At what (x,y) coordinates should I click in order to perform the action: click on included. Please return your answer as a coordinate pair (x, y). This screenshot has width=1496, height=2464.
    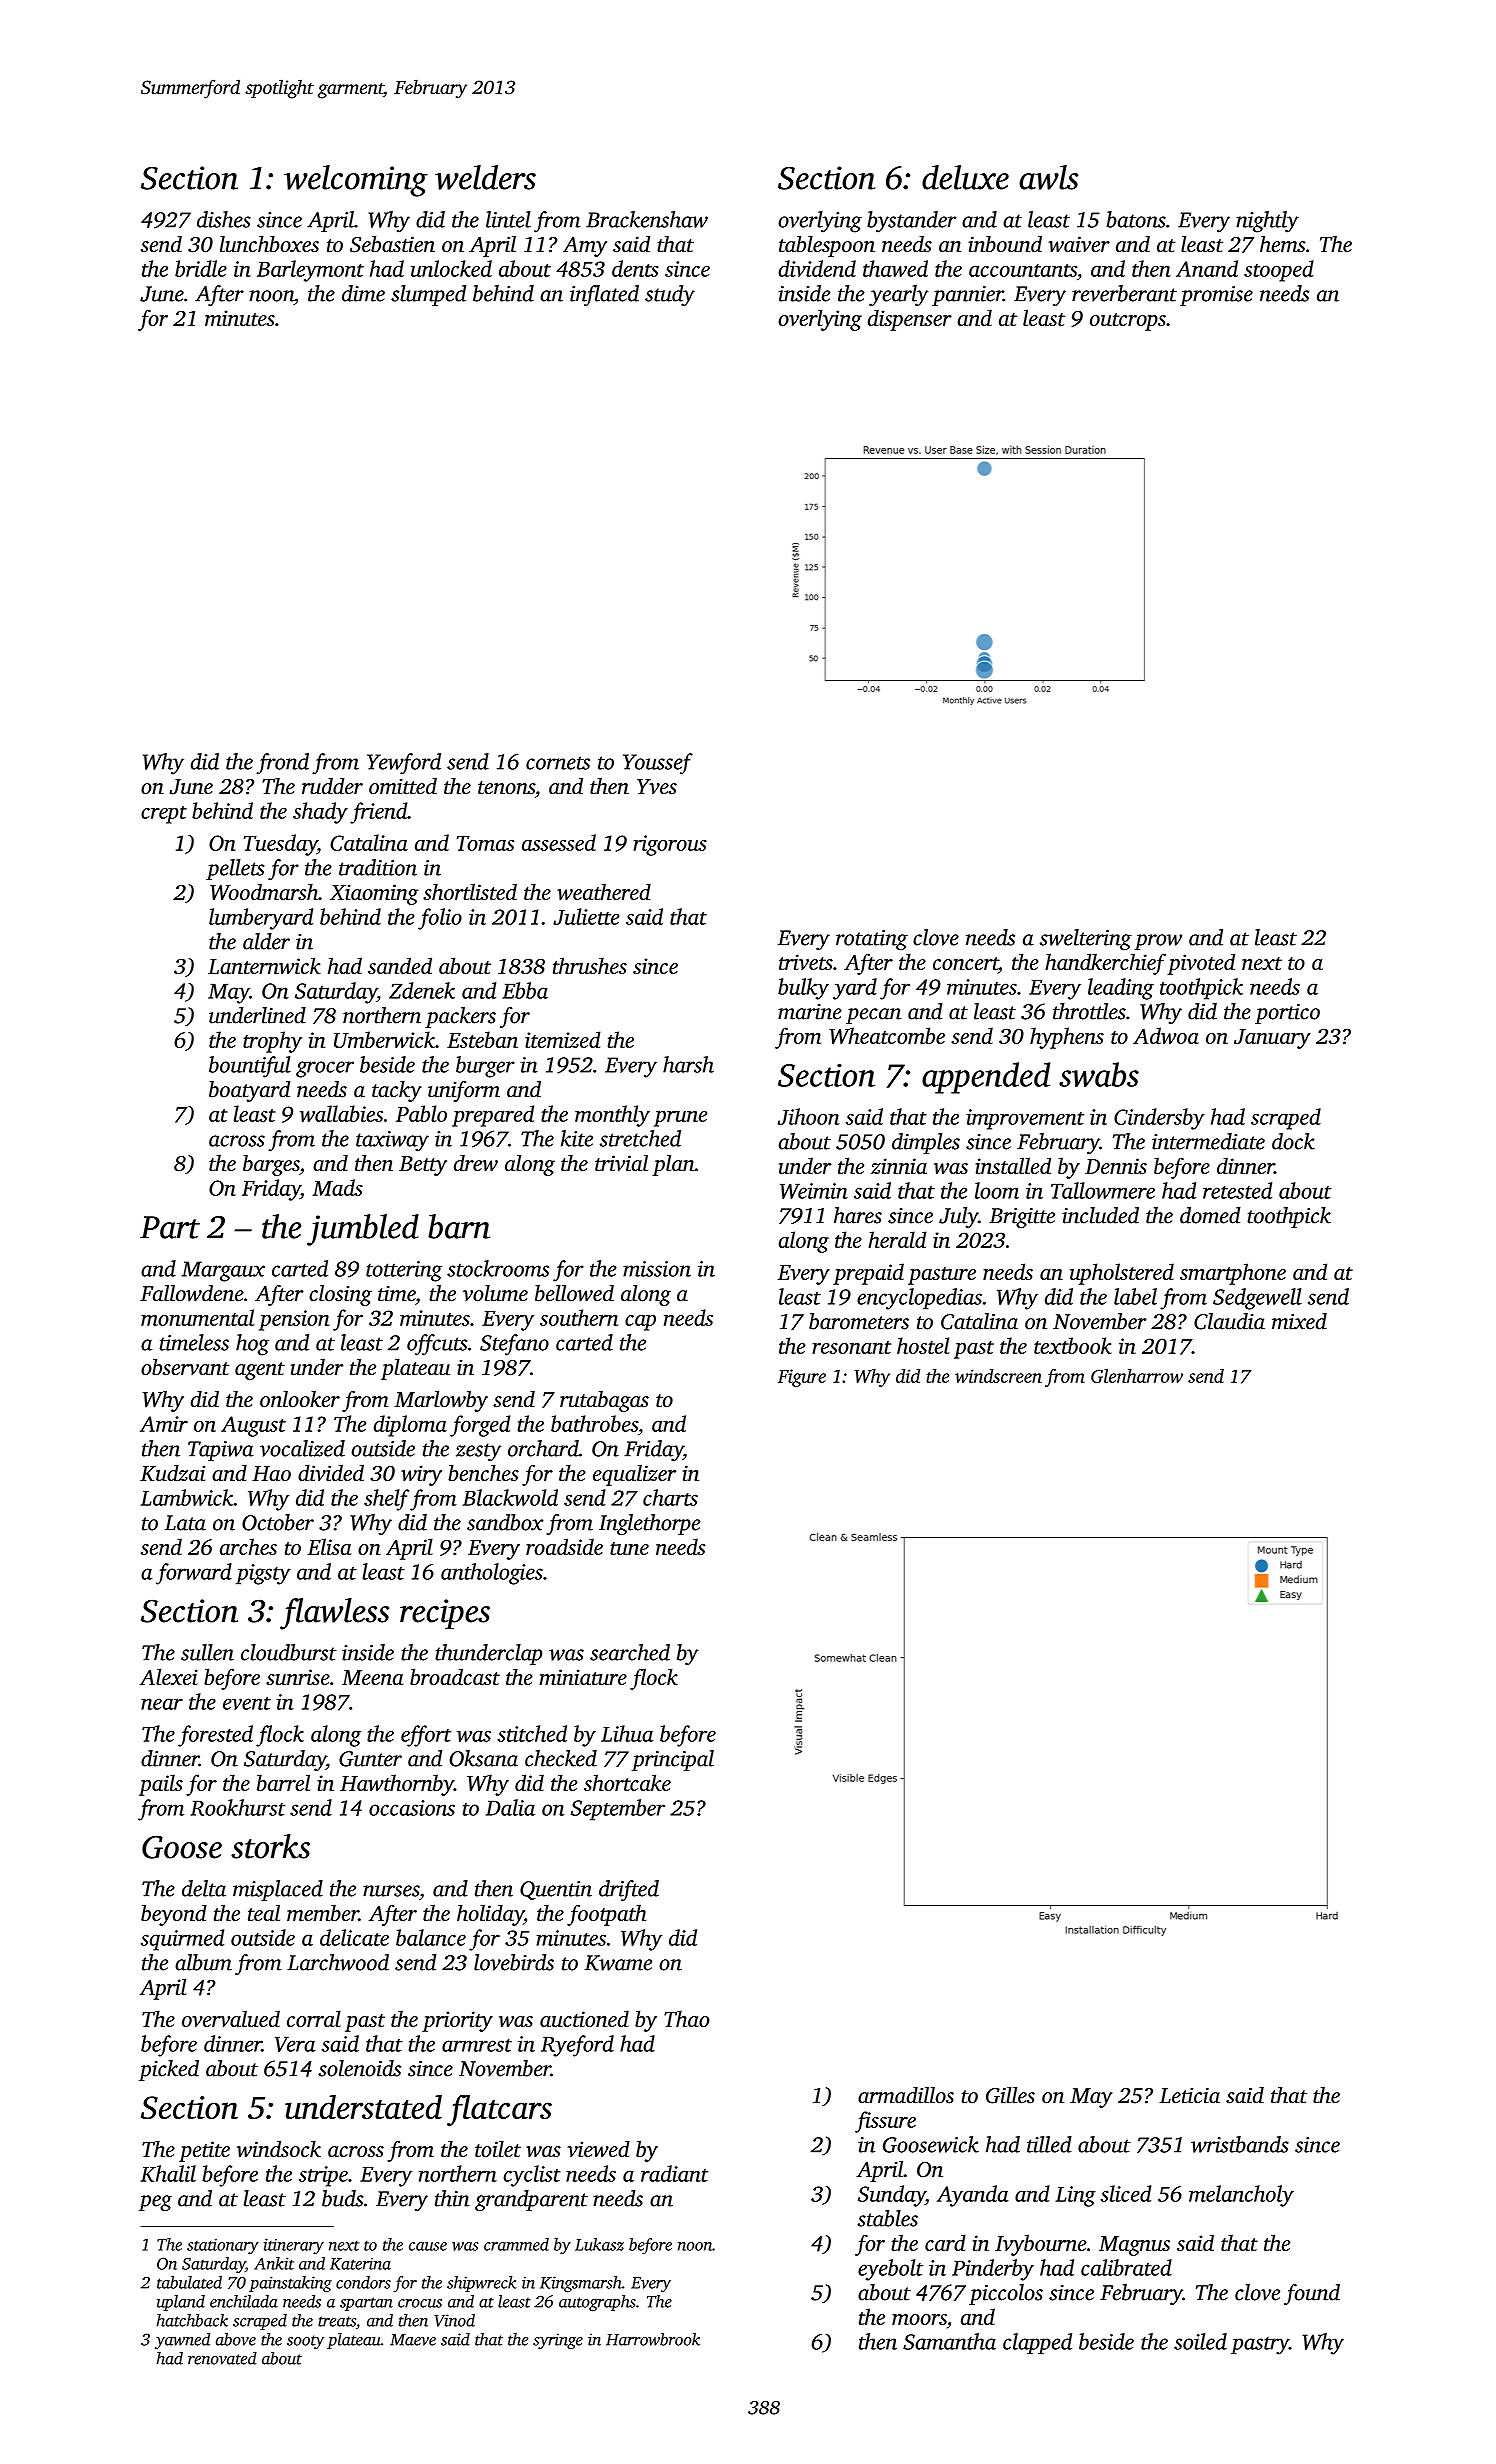
    Looking at the image, I should click on (1100, 1215).
